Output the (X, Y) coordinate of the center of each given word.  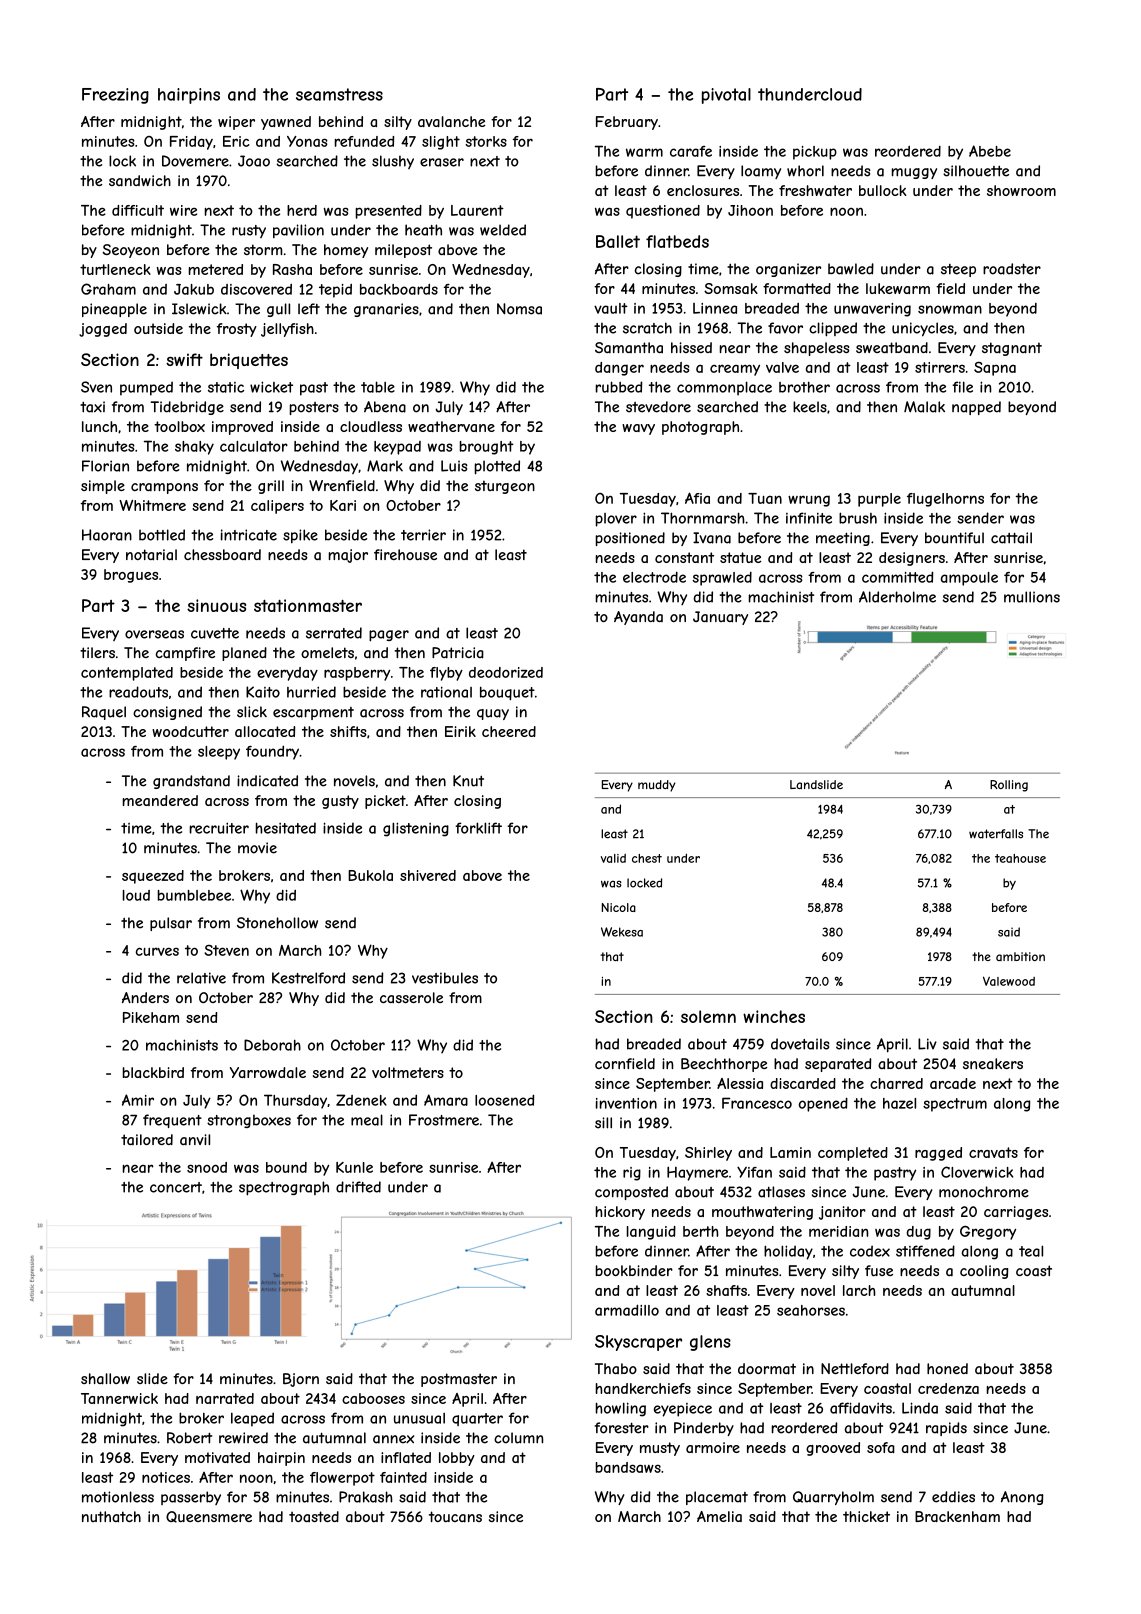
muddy (657, 786)
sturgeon (505, 487)
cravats (993, 1152)
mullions (1032, 597)
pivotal (726, 96)
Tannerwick (119, 1398)
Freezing (115, 96)
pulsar (171, 924)
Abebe (990, 151)
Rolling (1009, 786)
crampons (164, 488)
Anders (145, 997)
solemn (708, 1016)
